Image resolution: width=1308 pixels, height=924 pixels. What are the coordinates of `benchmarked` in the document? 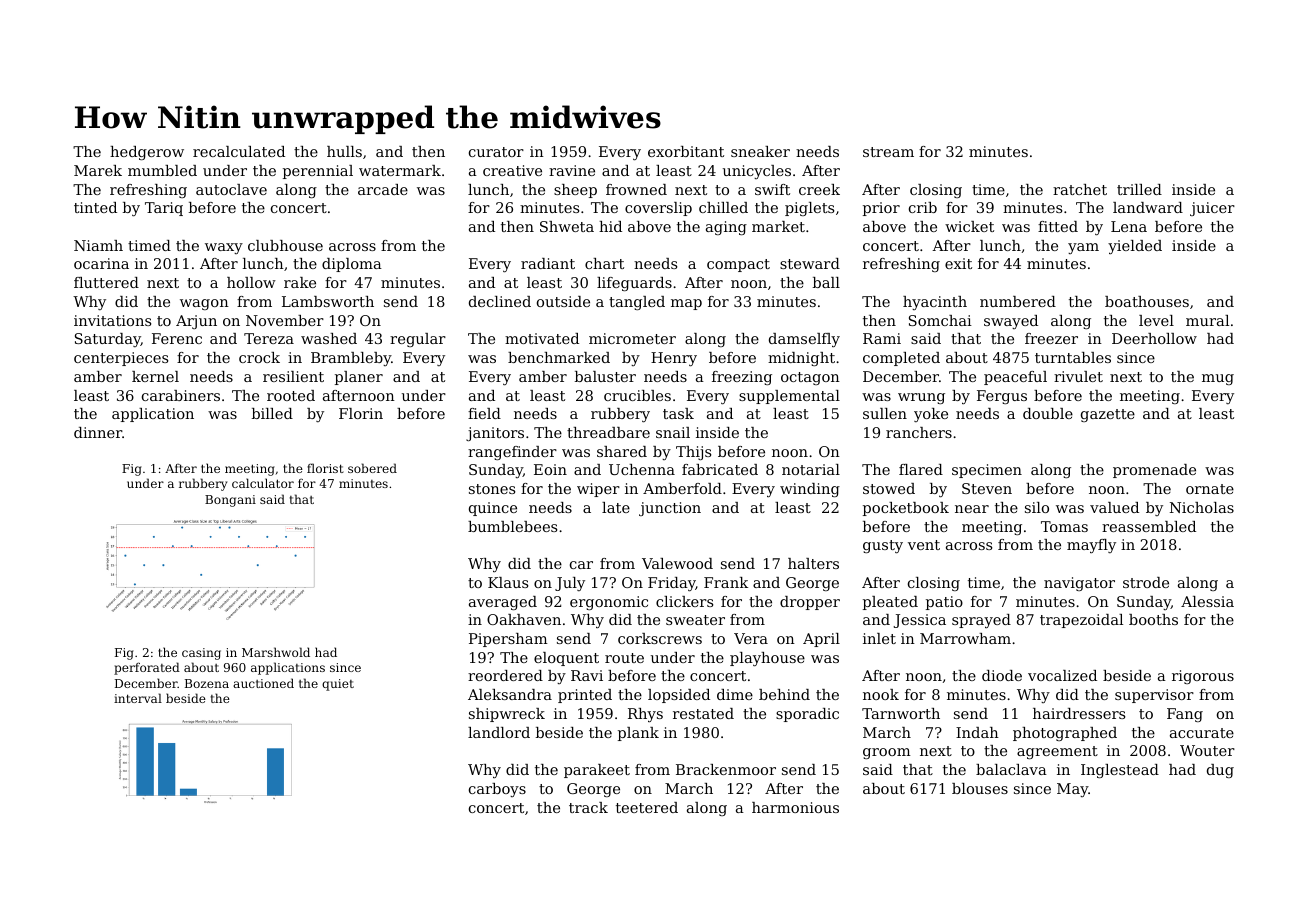 It's located at (559, 357).
